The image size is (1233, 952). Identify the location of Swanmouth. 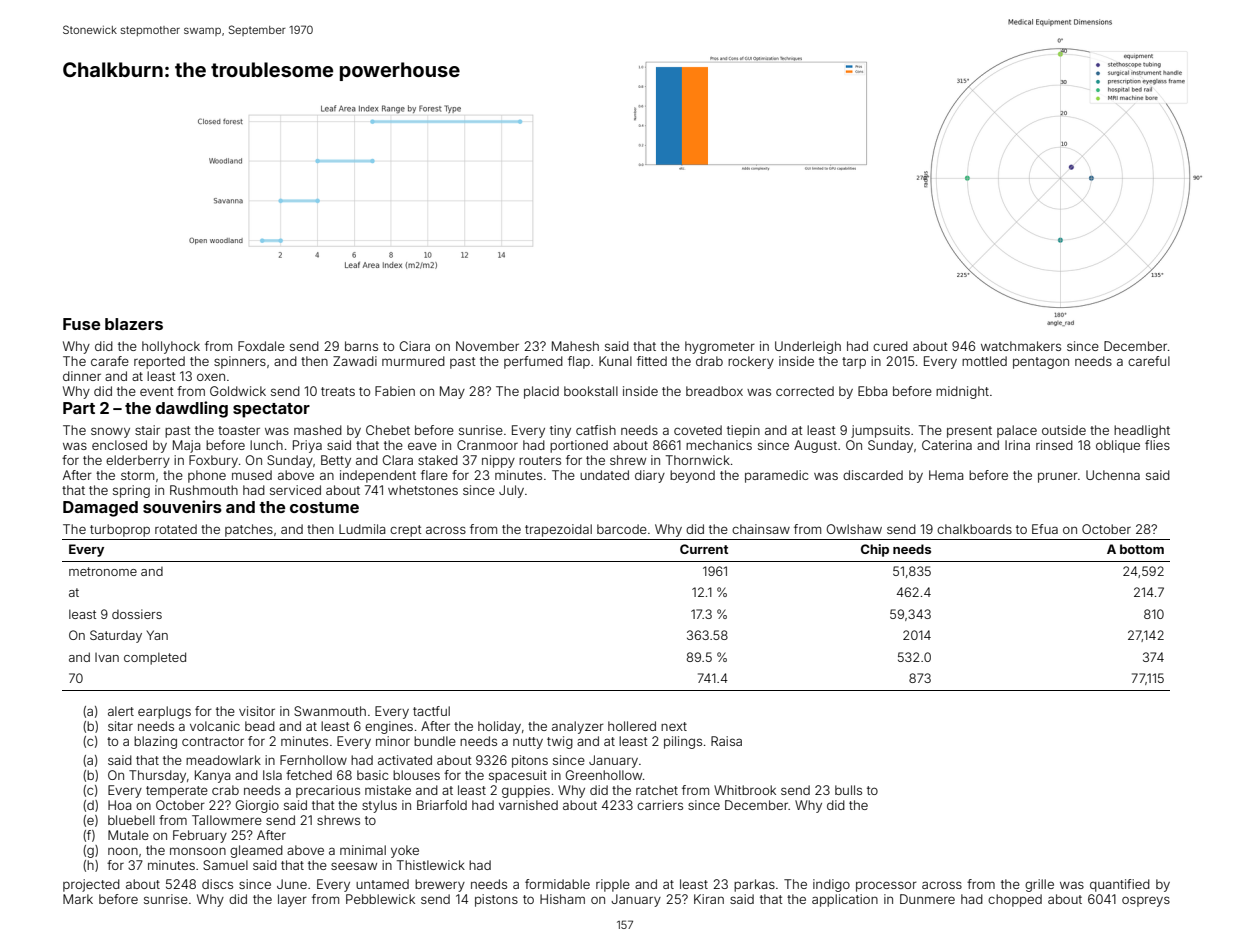
(330, 711).
